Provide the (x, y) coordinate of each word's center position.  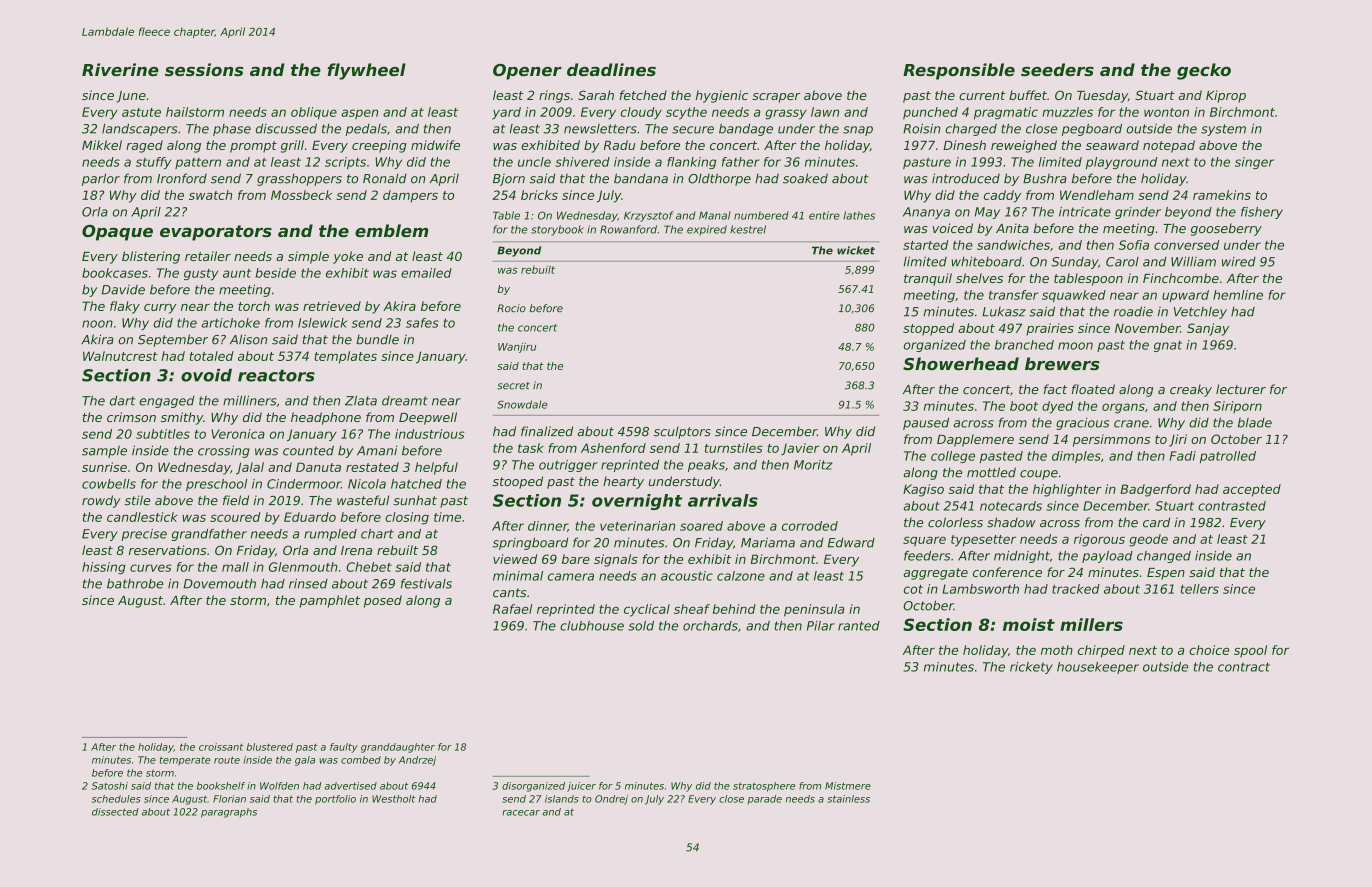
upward (1185, 296)
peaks (706, 466)
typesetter (983, 541)
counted (308, 450)
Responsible (959, 71)
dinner (548, 526)
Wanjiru (517, 348)
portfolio (335, 800)
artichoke (231, 323)
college (953, 457)
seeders (1057, 69)
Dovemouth (219, 584)
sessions (204, 69)
